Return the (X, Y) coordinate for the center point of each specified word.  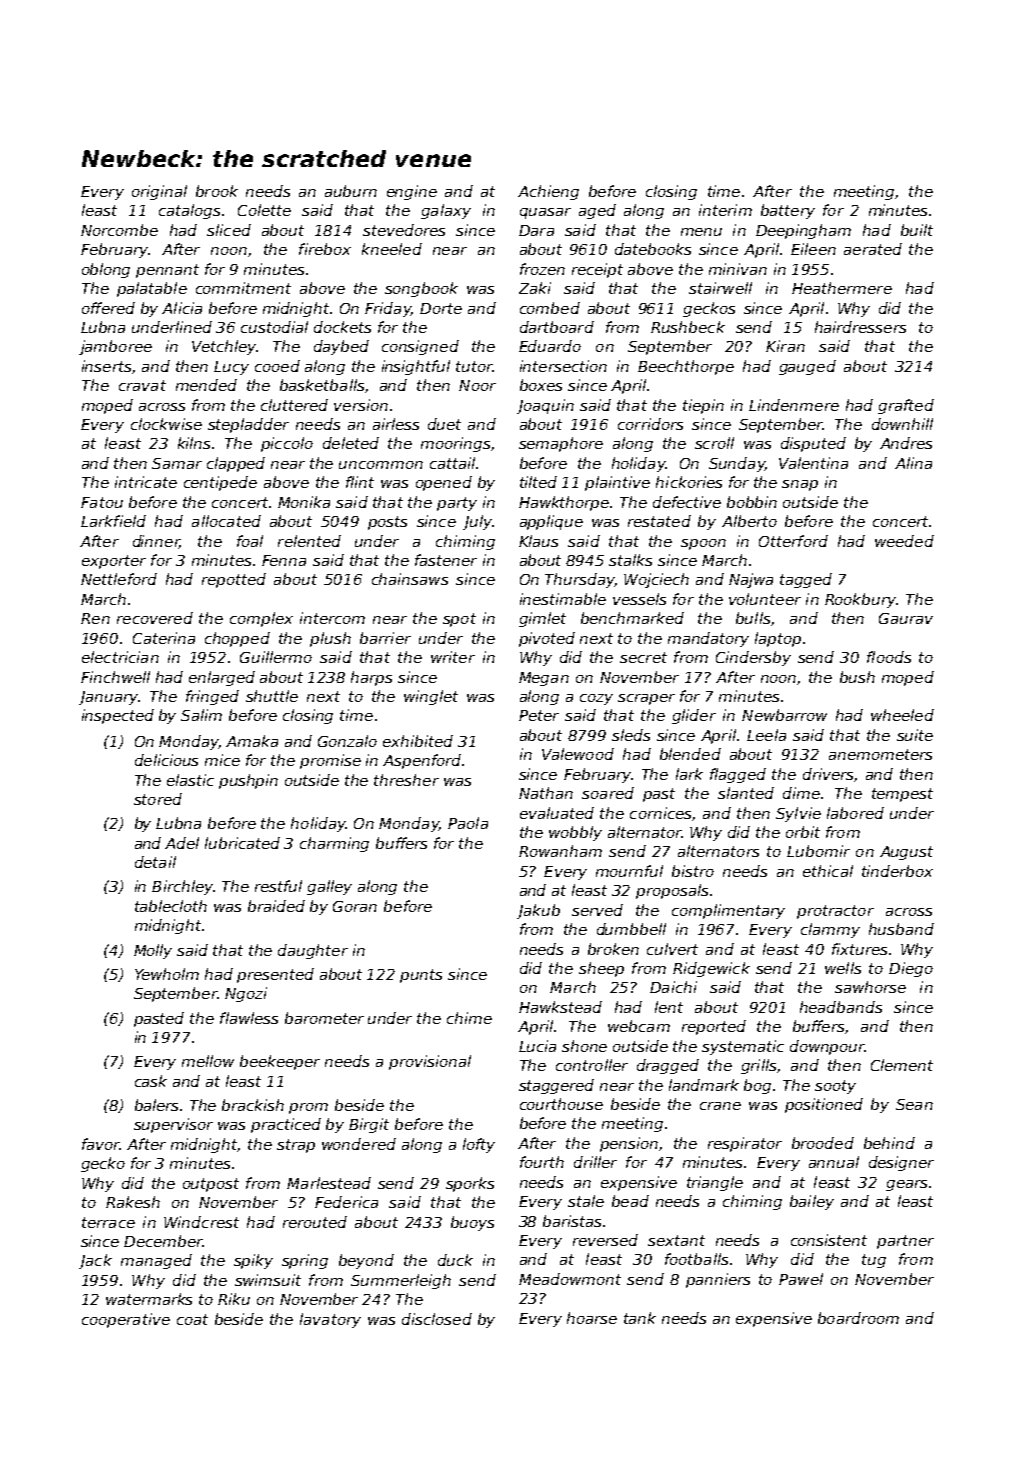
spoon (703, 544)
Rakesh (133, 1202)
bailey (812, 1202)
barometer (324, 1018)
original (159, 192)
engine (412, 192)
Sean (914, 1104)
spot (459, 620)
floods (889, 657)
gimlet (542, 619)
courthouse (561, 1104)
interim (725, 210)
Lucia (537, 1046)
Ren (95, 618)
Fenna (284, 560)
